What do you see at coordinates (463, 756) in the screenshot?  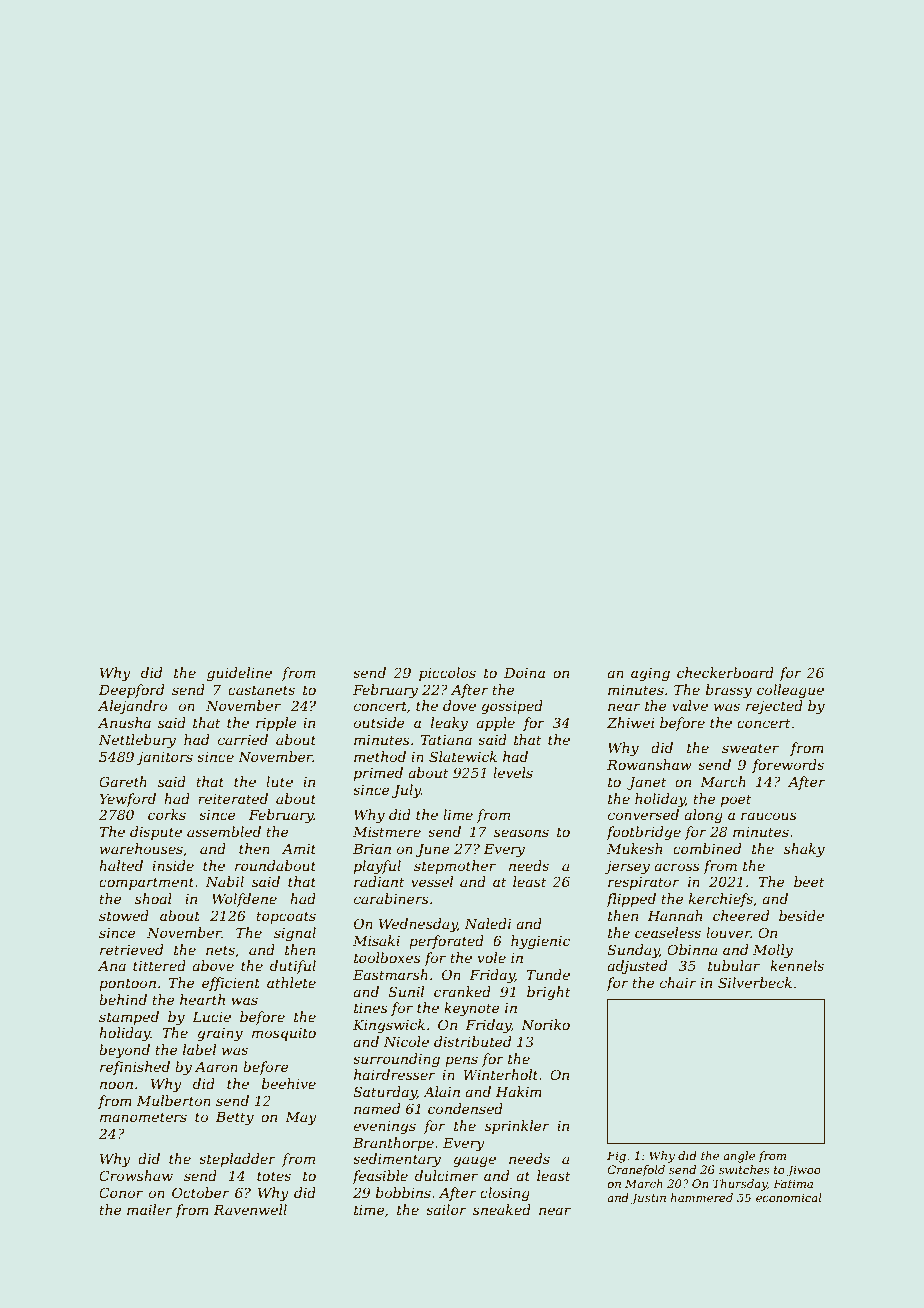 I see `Slatewick` at bounding box center [463, 756].
